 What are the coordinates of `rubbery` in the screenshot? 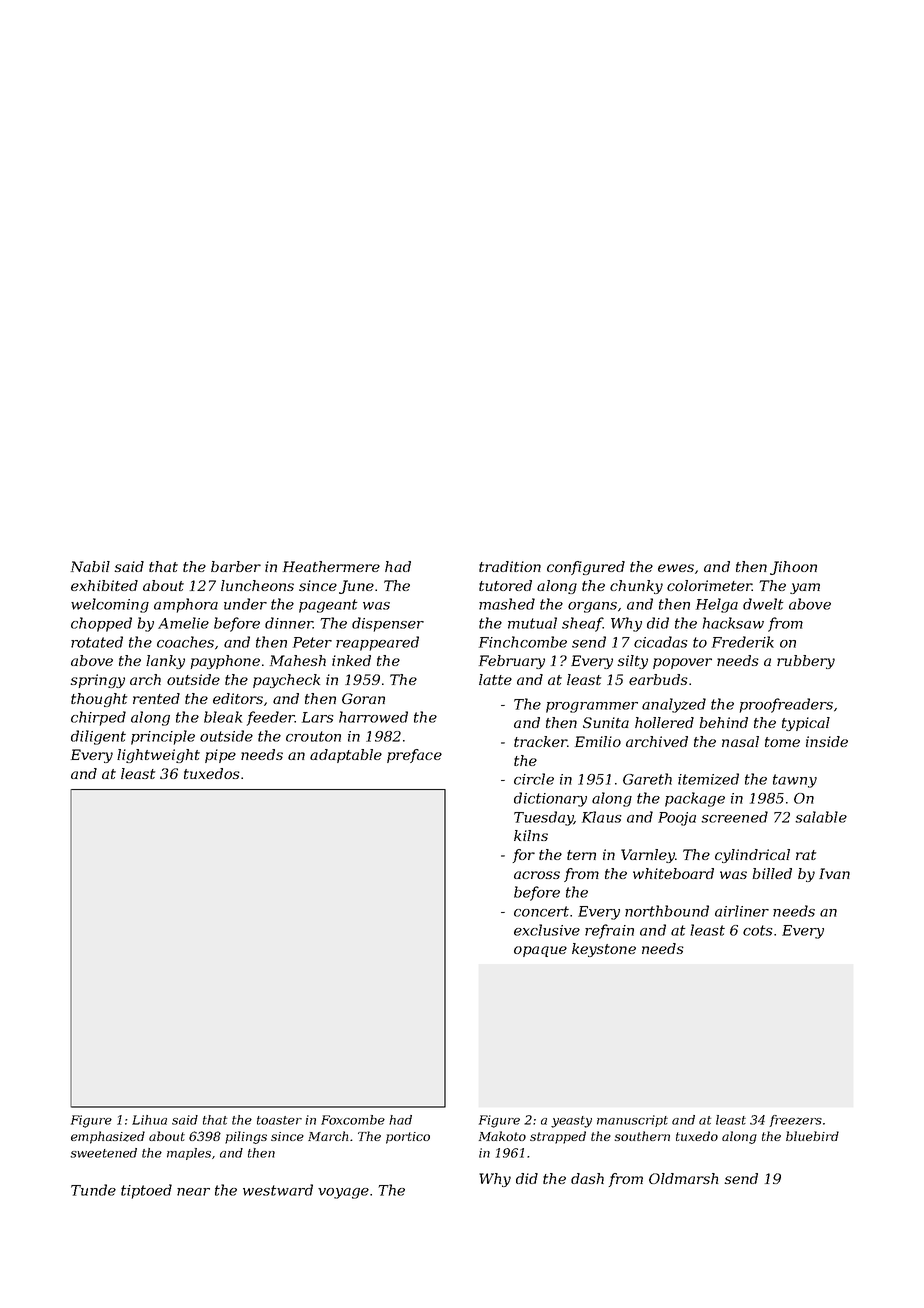 It's located at (806, 662).
